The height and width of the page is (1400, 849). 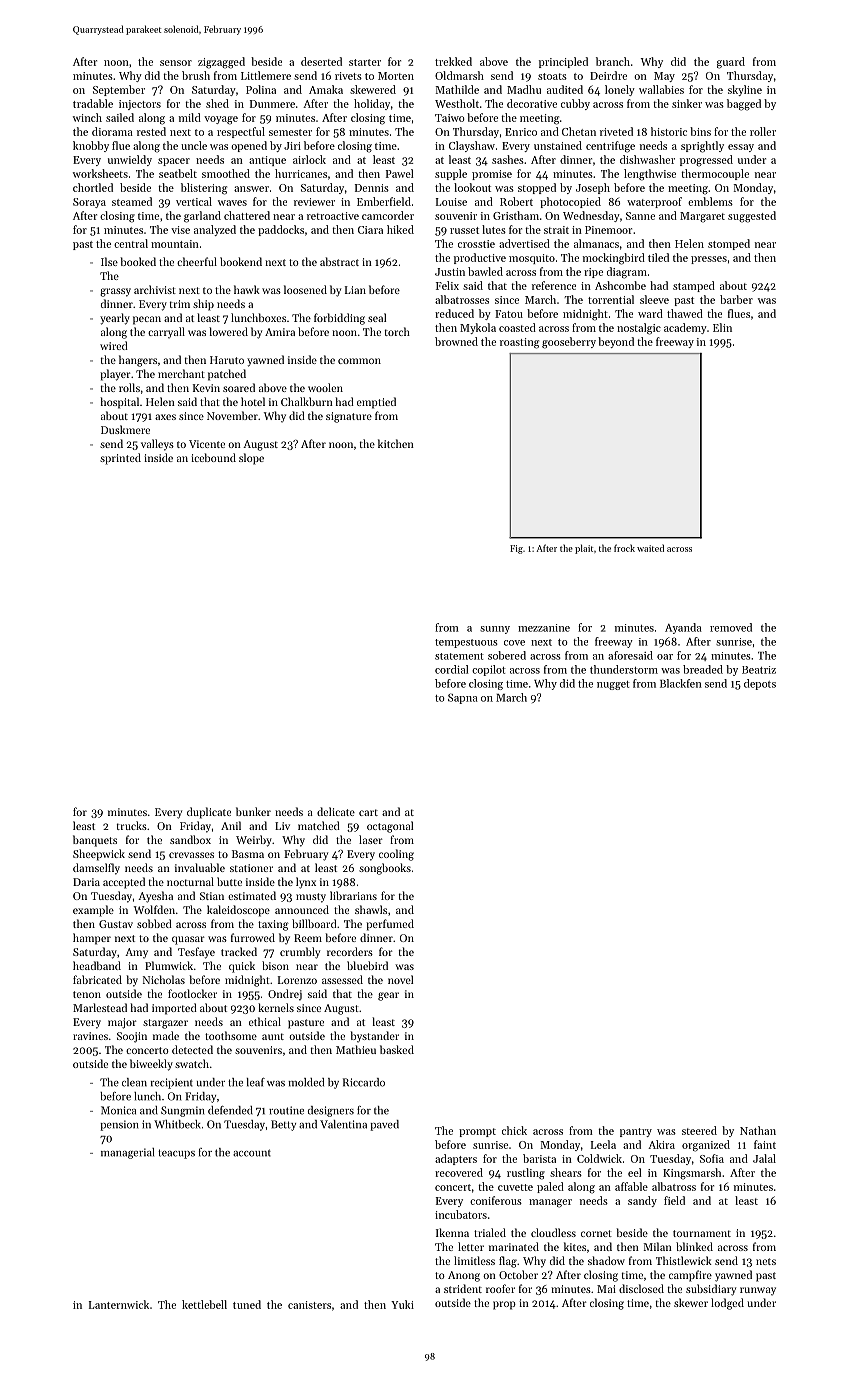 What do you see at coordinates (636, 1132) in the page?
I see `pantry` at bounding box center [636, 1132].
